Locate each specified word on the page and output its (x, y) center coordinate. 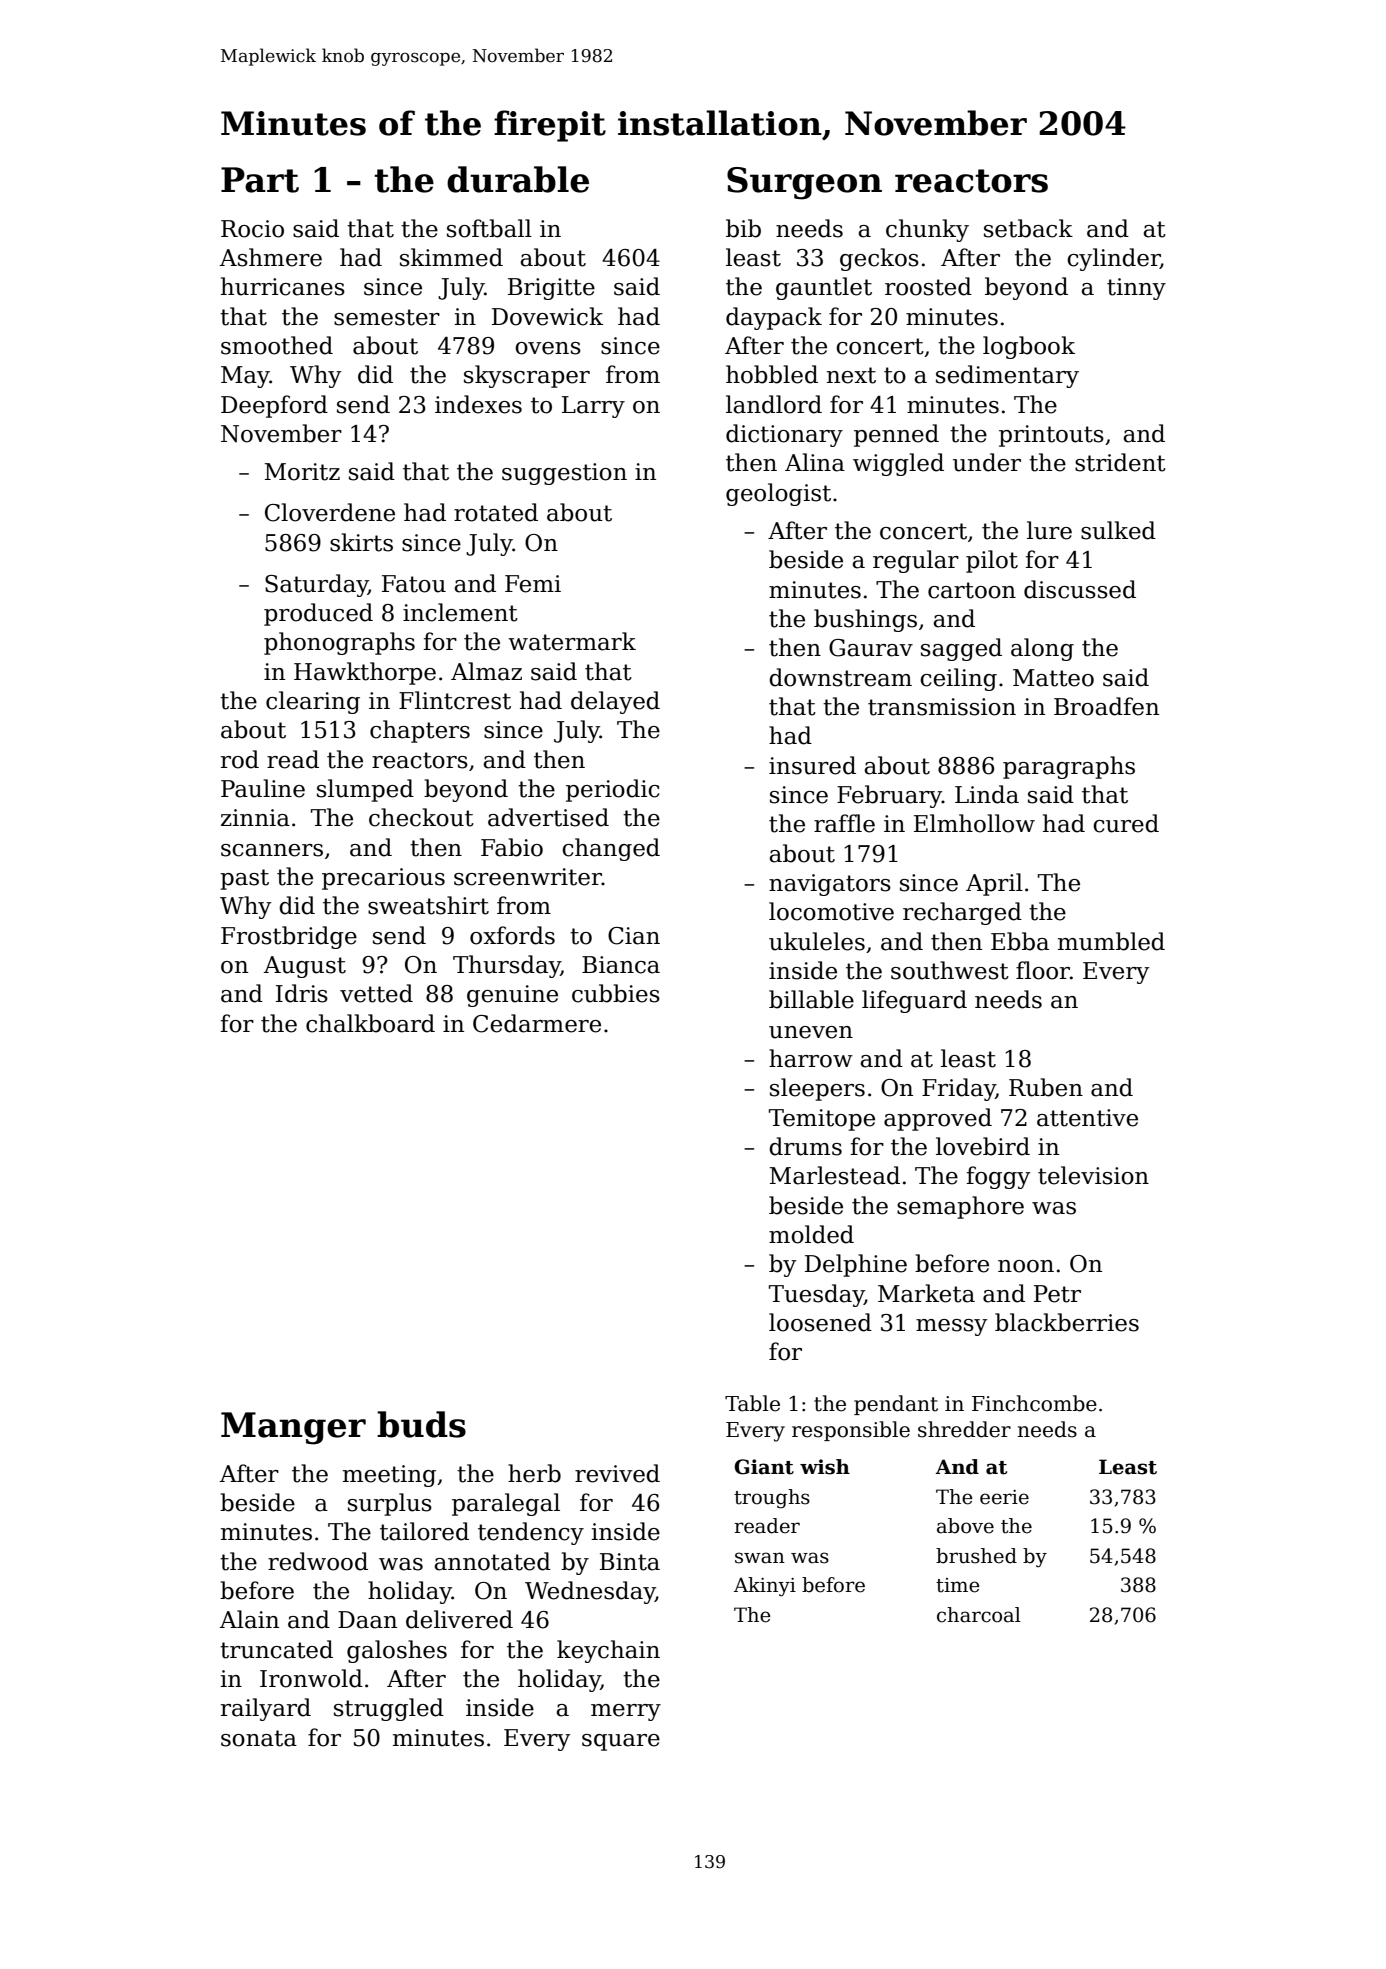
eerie (1004, 1497)
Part (260, 180)
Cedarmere (537, 1023)
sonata (259, 1738)
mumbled (1111, 941)
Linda (987, 794)
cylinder (1113, 259)
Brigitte (551, 289)
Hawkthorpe (365, 673)
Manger (293, 1428)
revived (617, 1473)
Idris (302, 993)
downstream (840, 677)
